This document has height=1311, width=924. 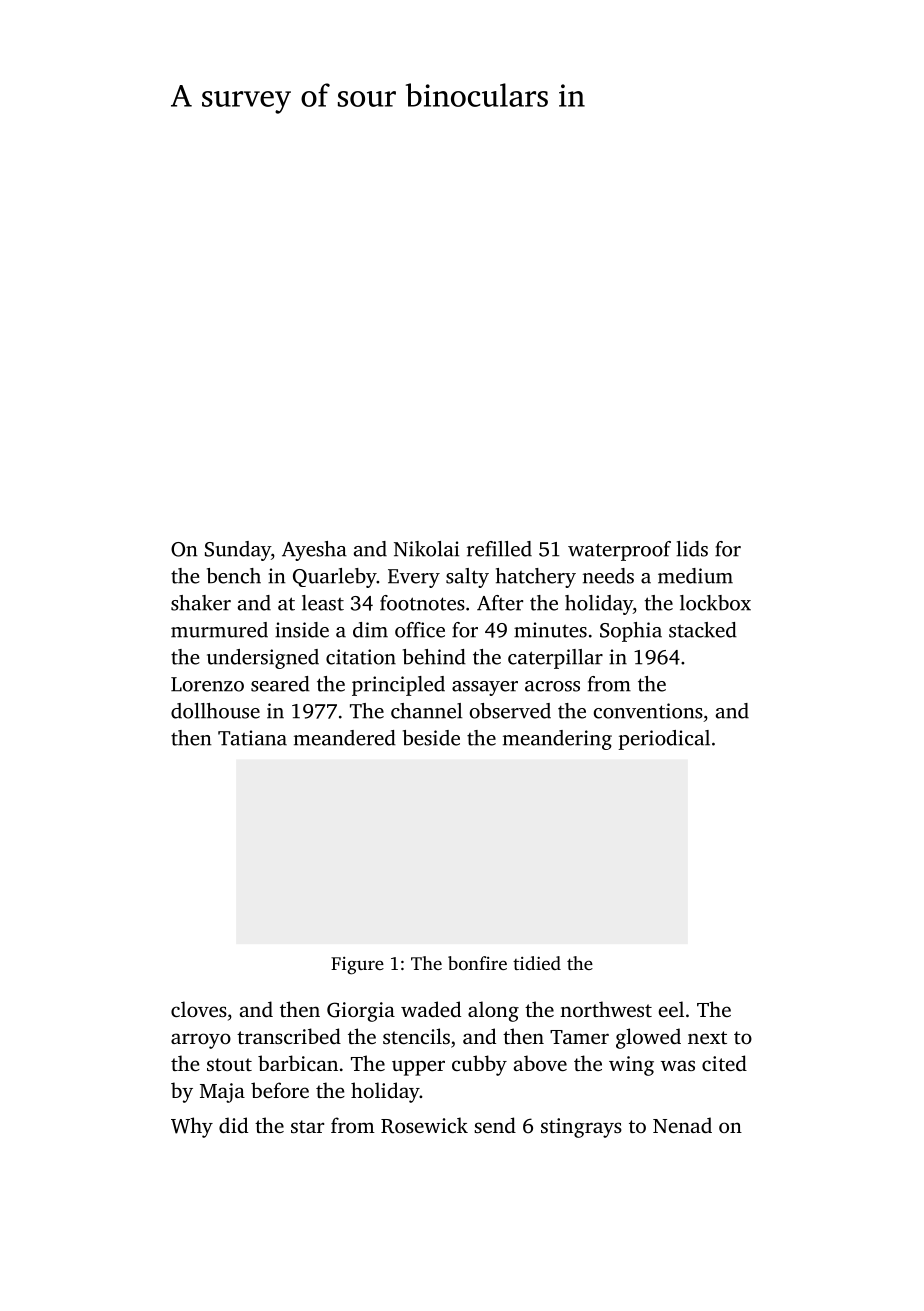 What do you see at coordinates (434, 657) in the document?
I see `behind` at bounding box center [434, 657].
